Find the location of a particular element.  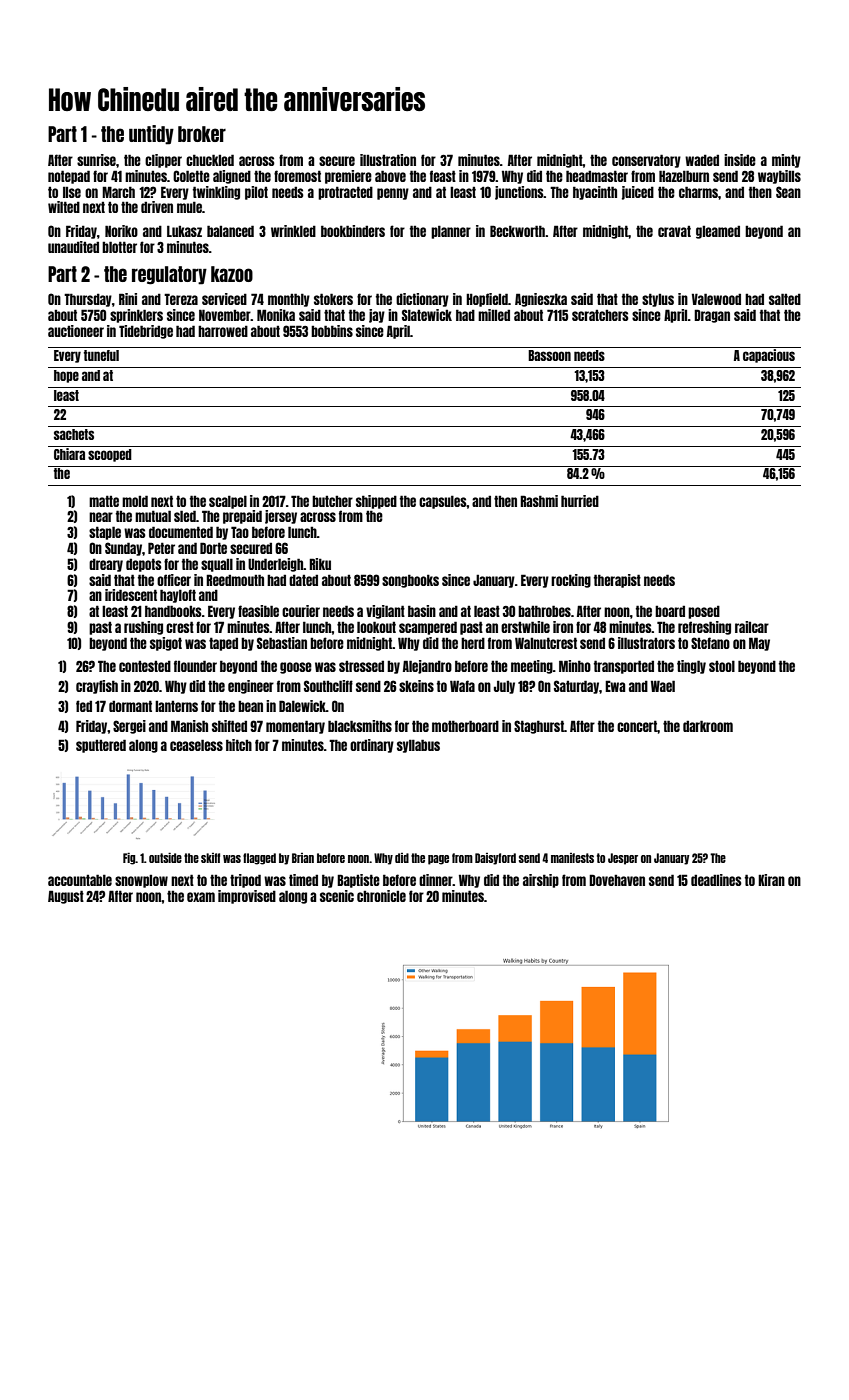

kazoo is located at coordinates (232, 274).
